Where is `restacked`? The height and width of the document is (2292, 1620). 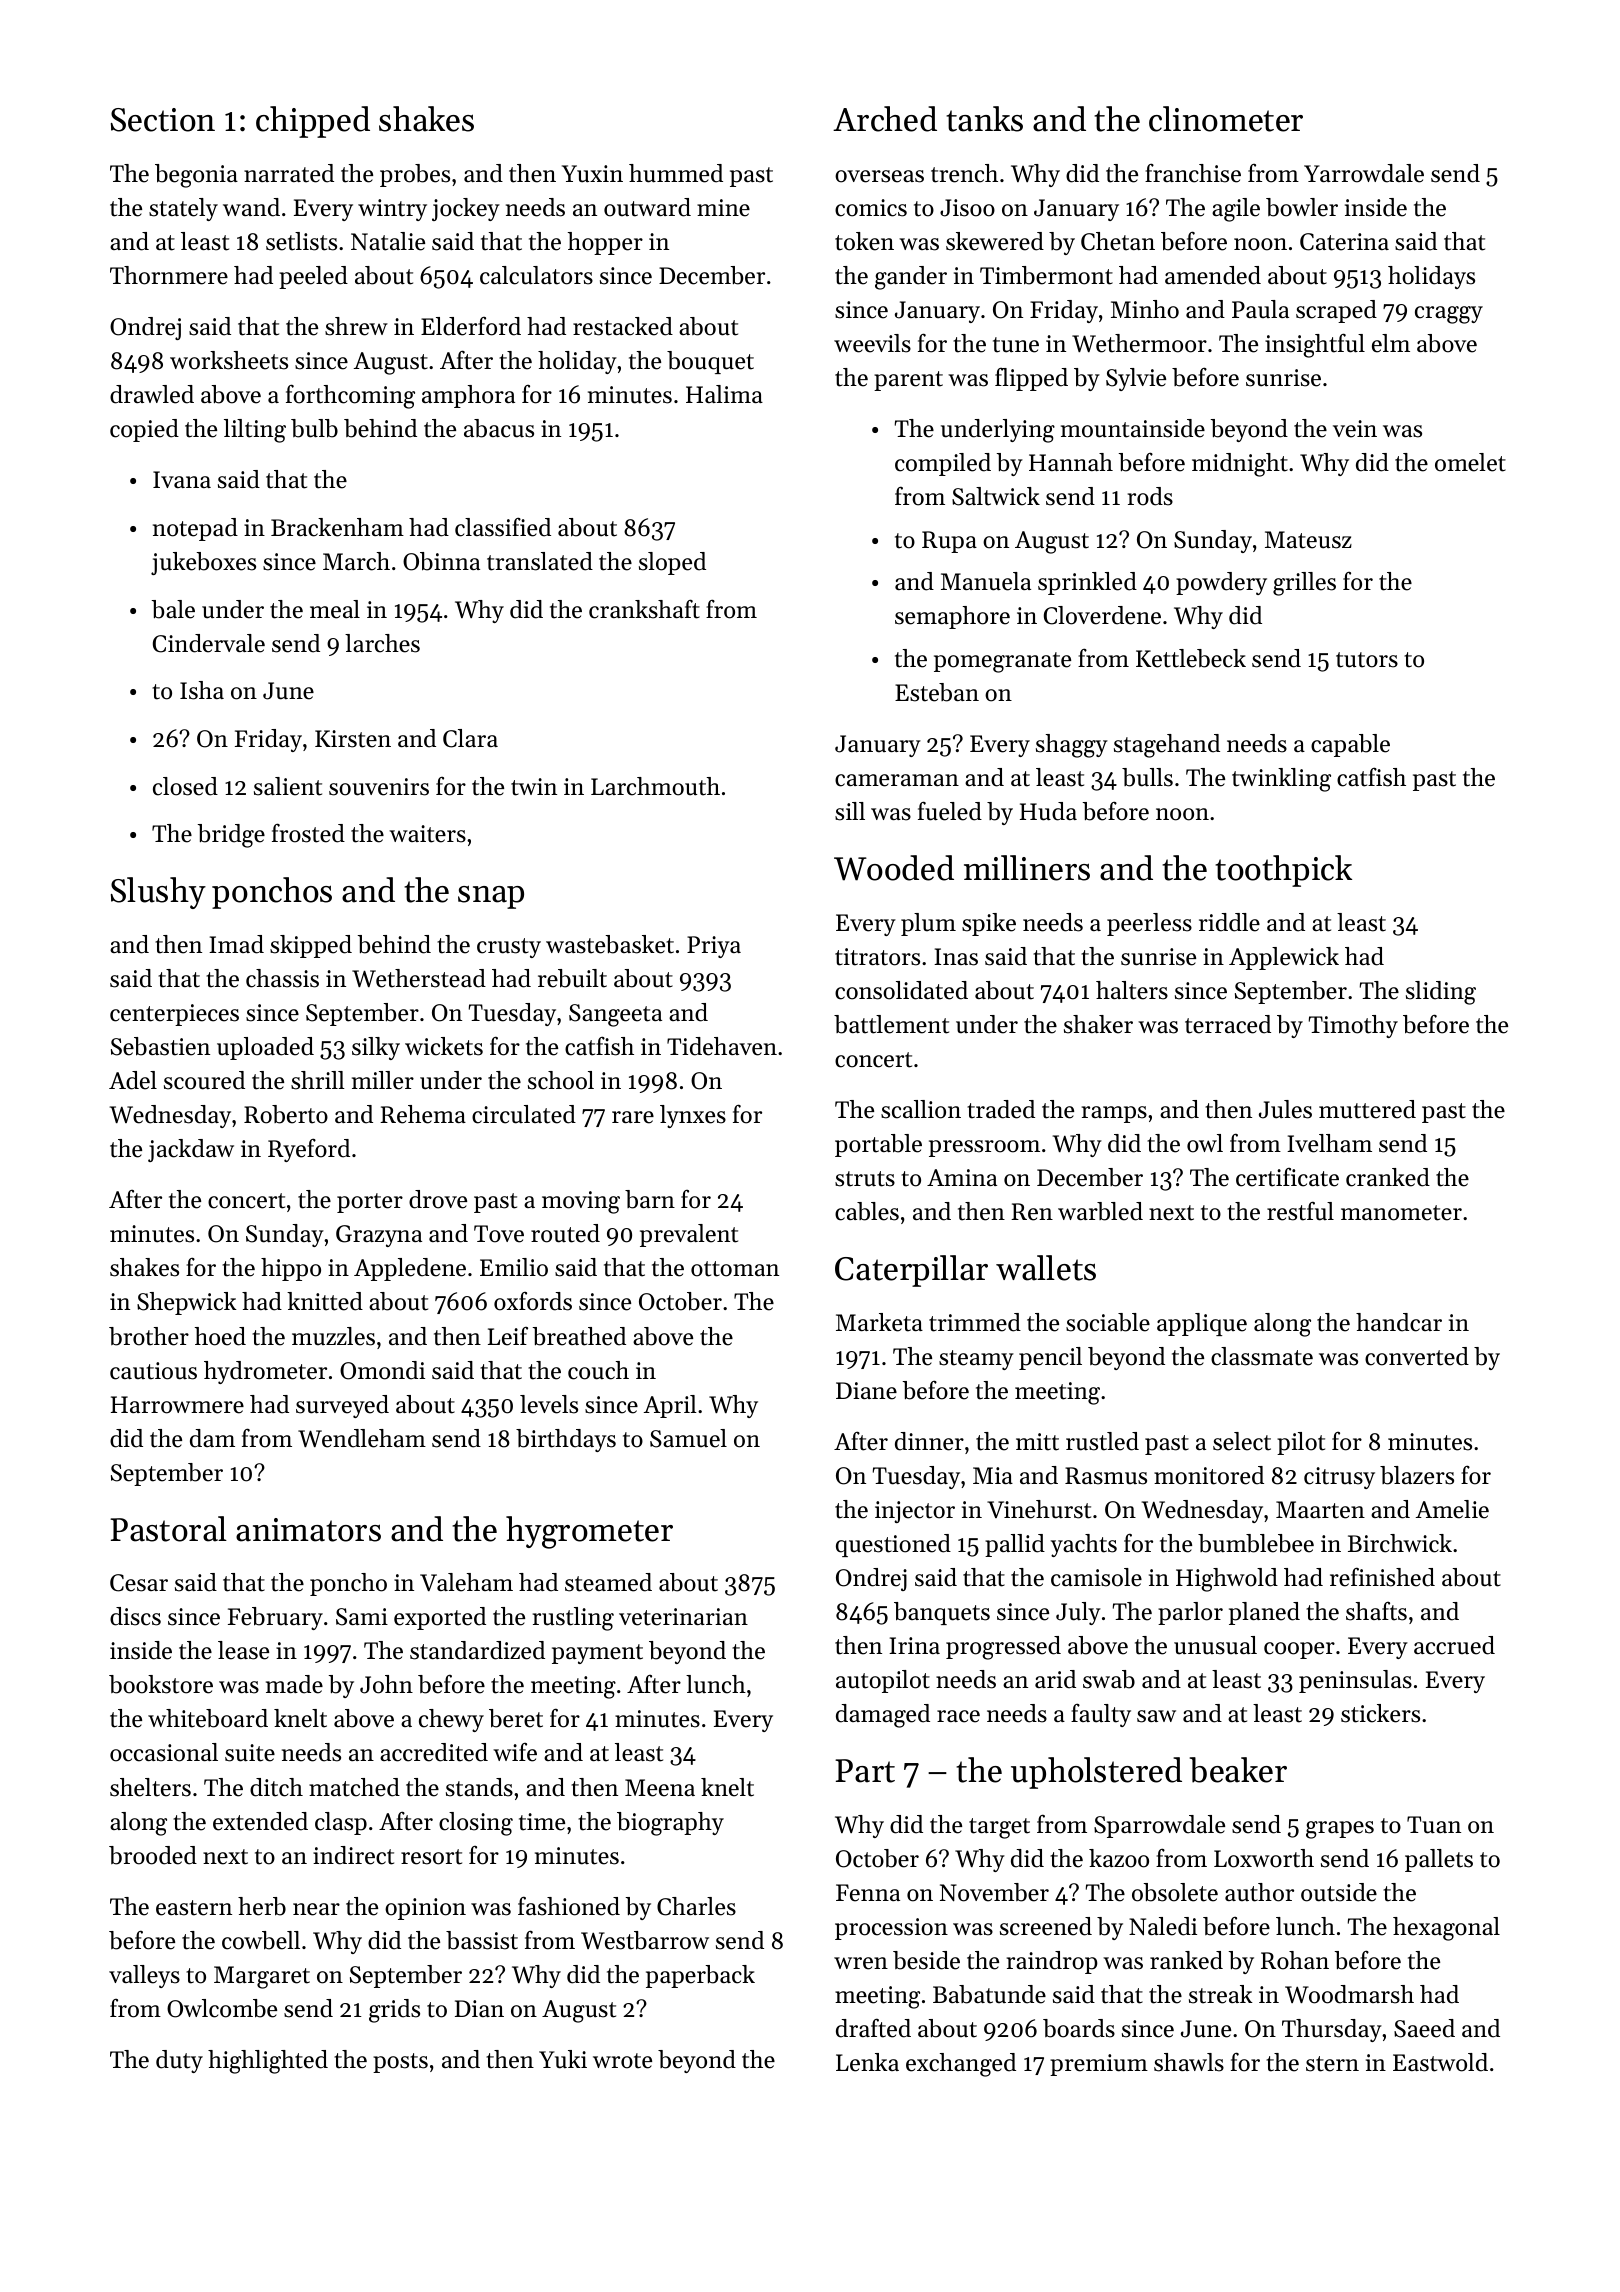
restacked is located at coordinates (623, 326).
